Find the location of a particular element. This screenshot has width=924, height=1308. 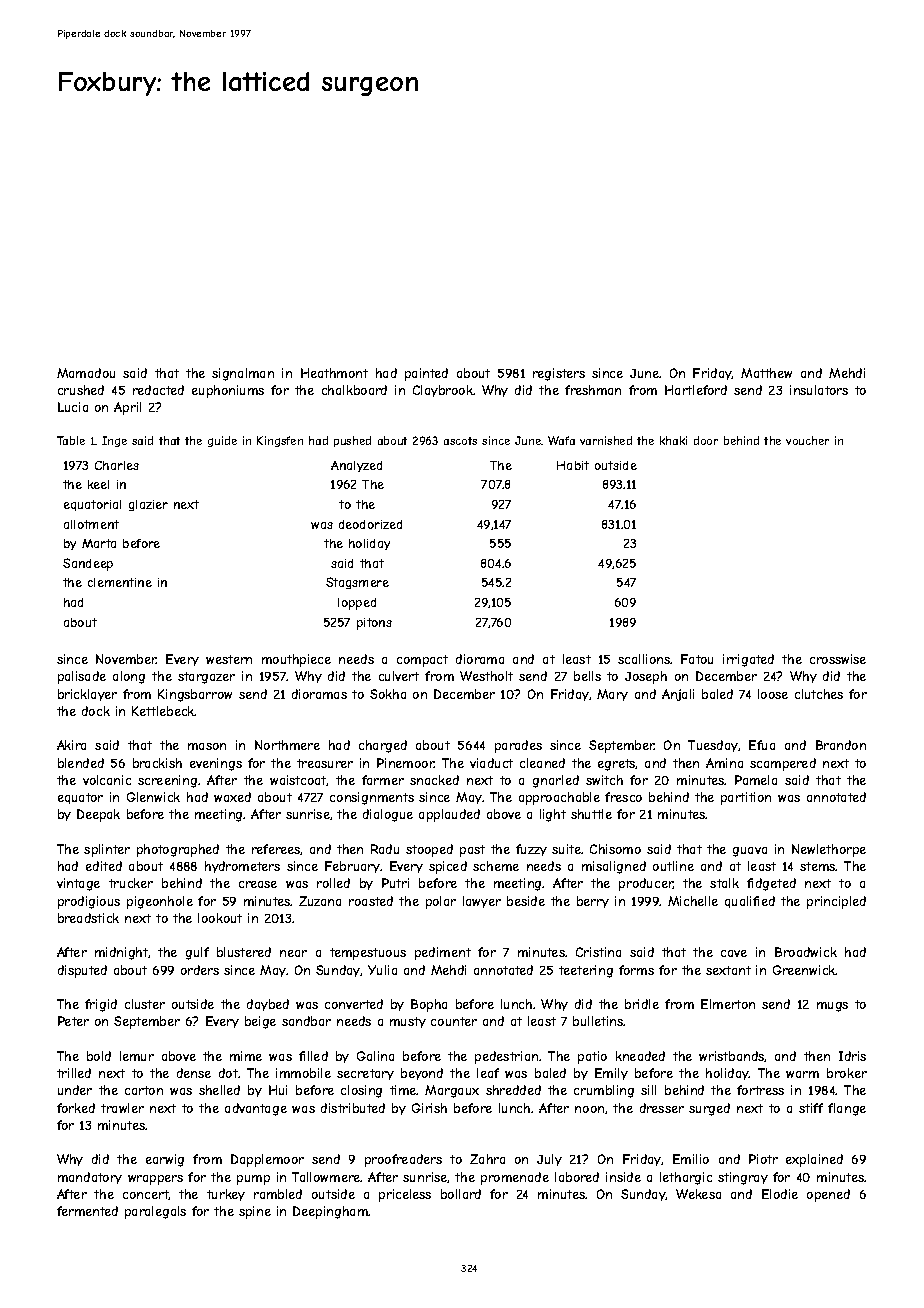

trucker is located at coordinates (131, 883).
